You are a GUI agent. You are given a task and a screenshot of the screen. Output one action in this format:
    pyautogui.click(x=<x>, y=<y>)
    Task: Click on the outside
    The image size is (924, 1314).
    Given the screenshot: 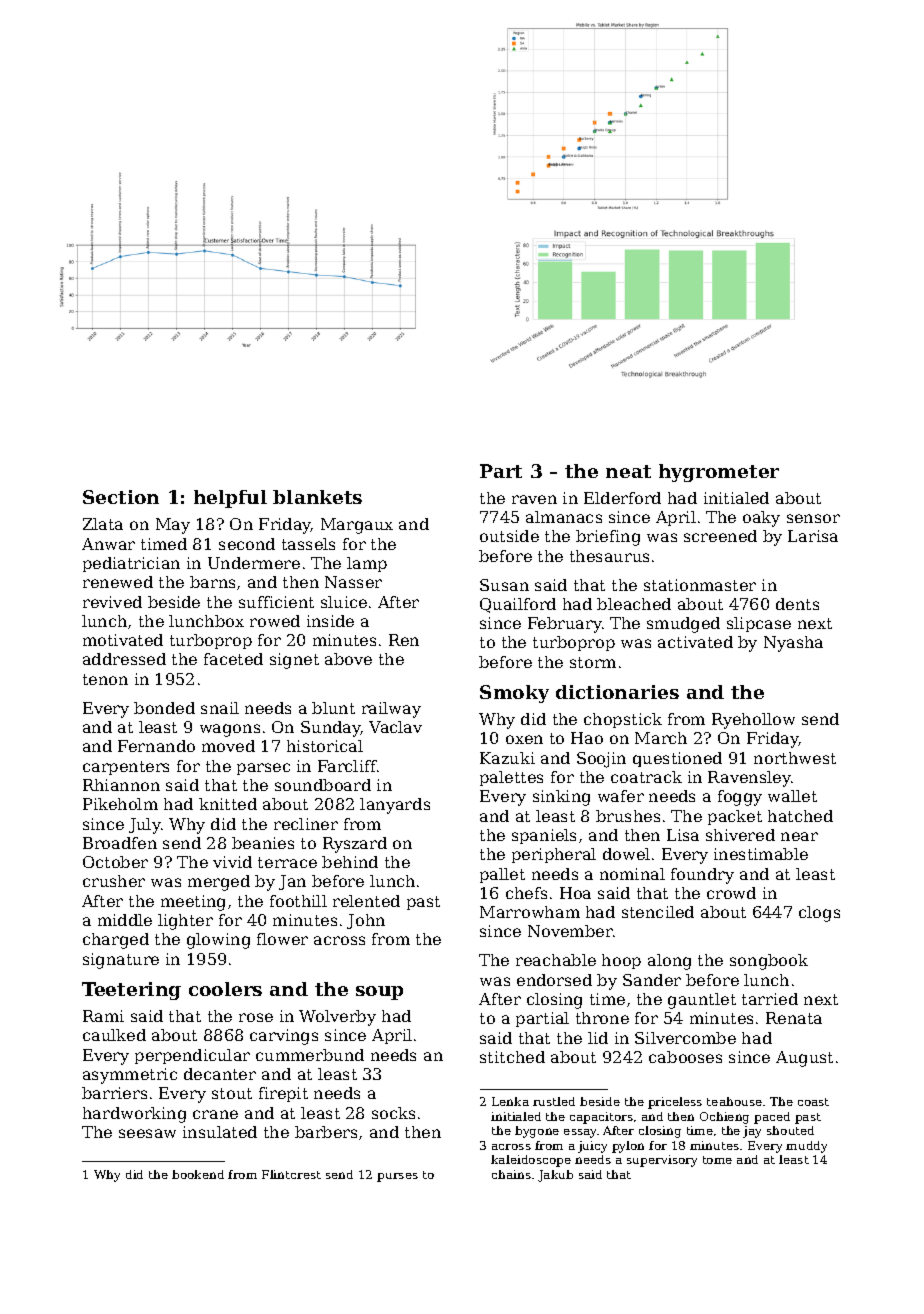 What is the action you would take?
    pyautogui.click(x=509, y=536)
